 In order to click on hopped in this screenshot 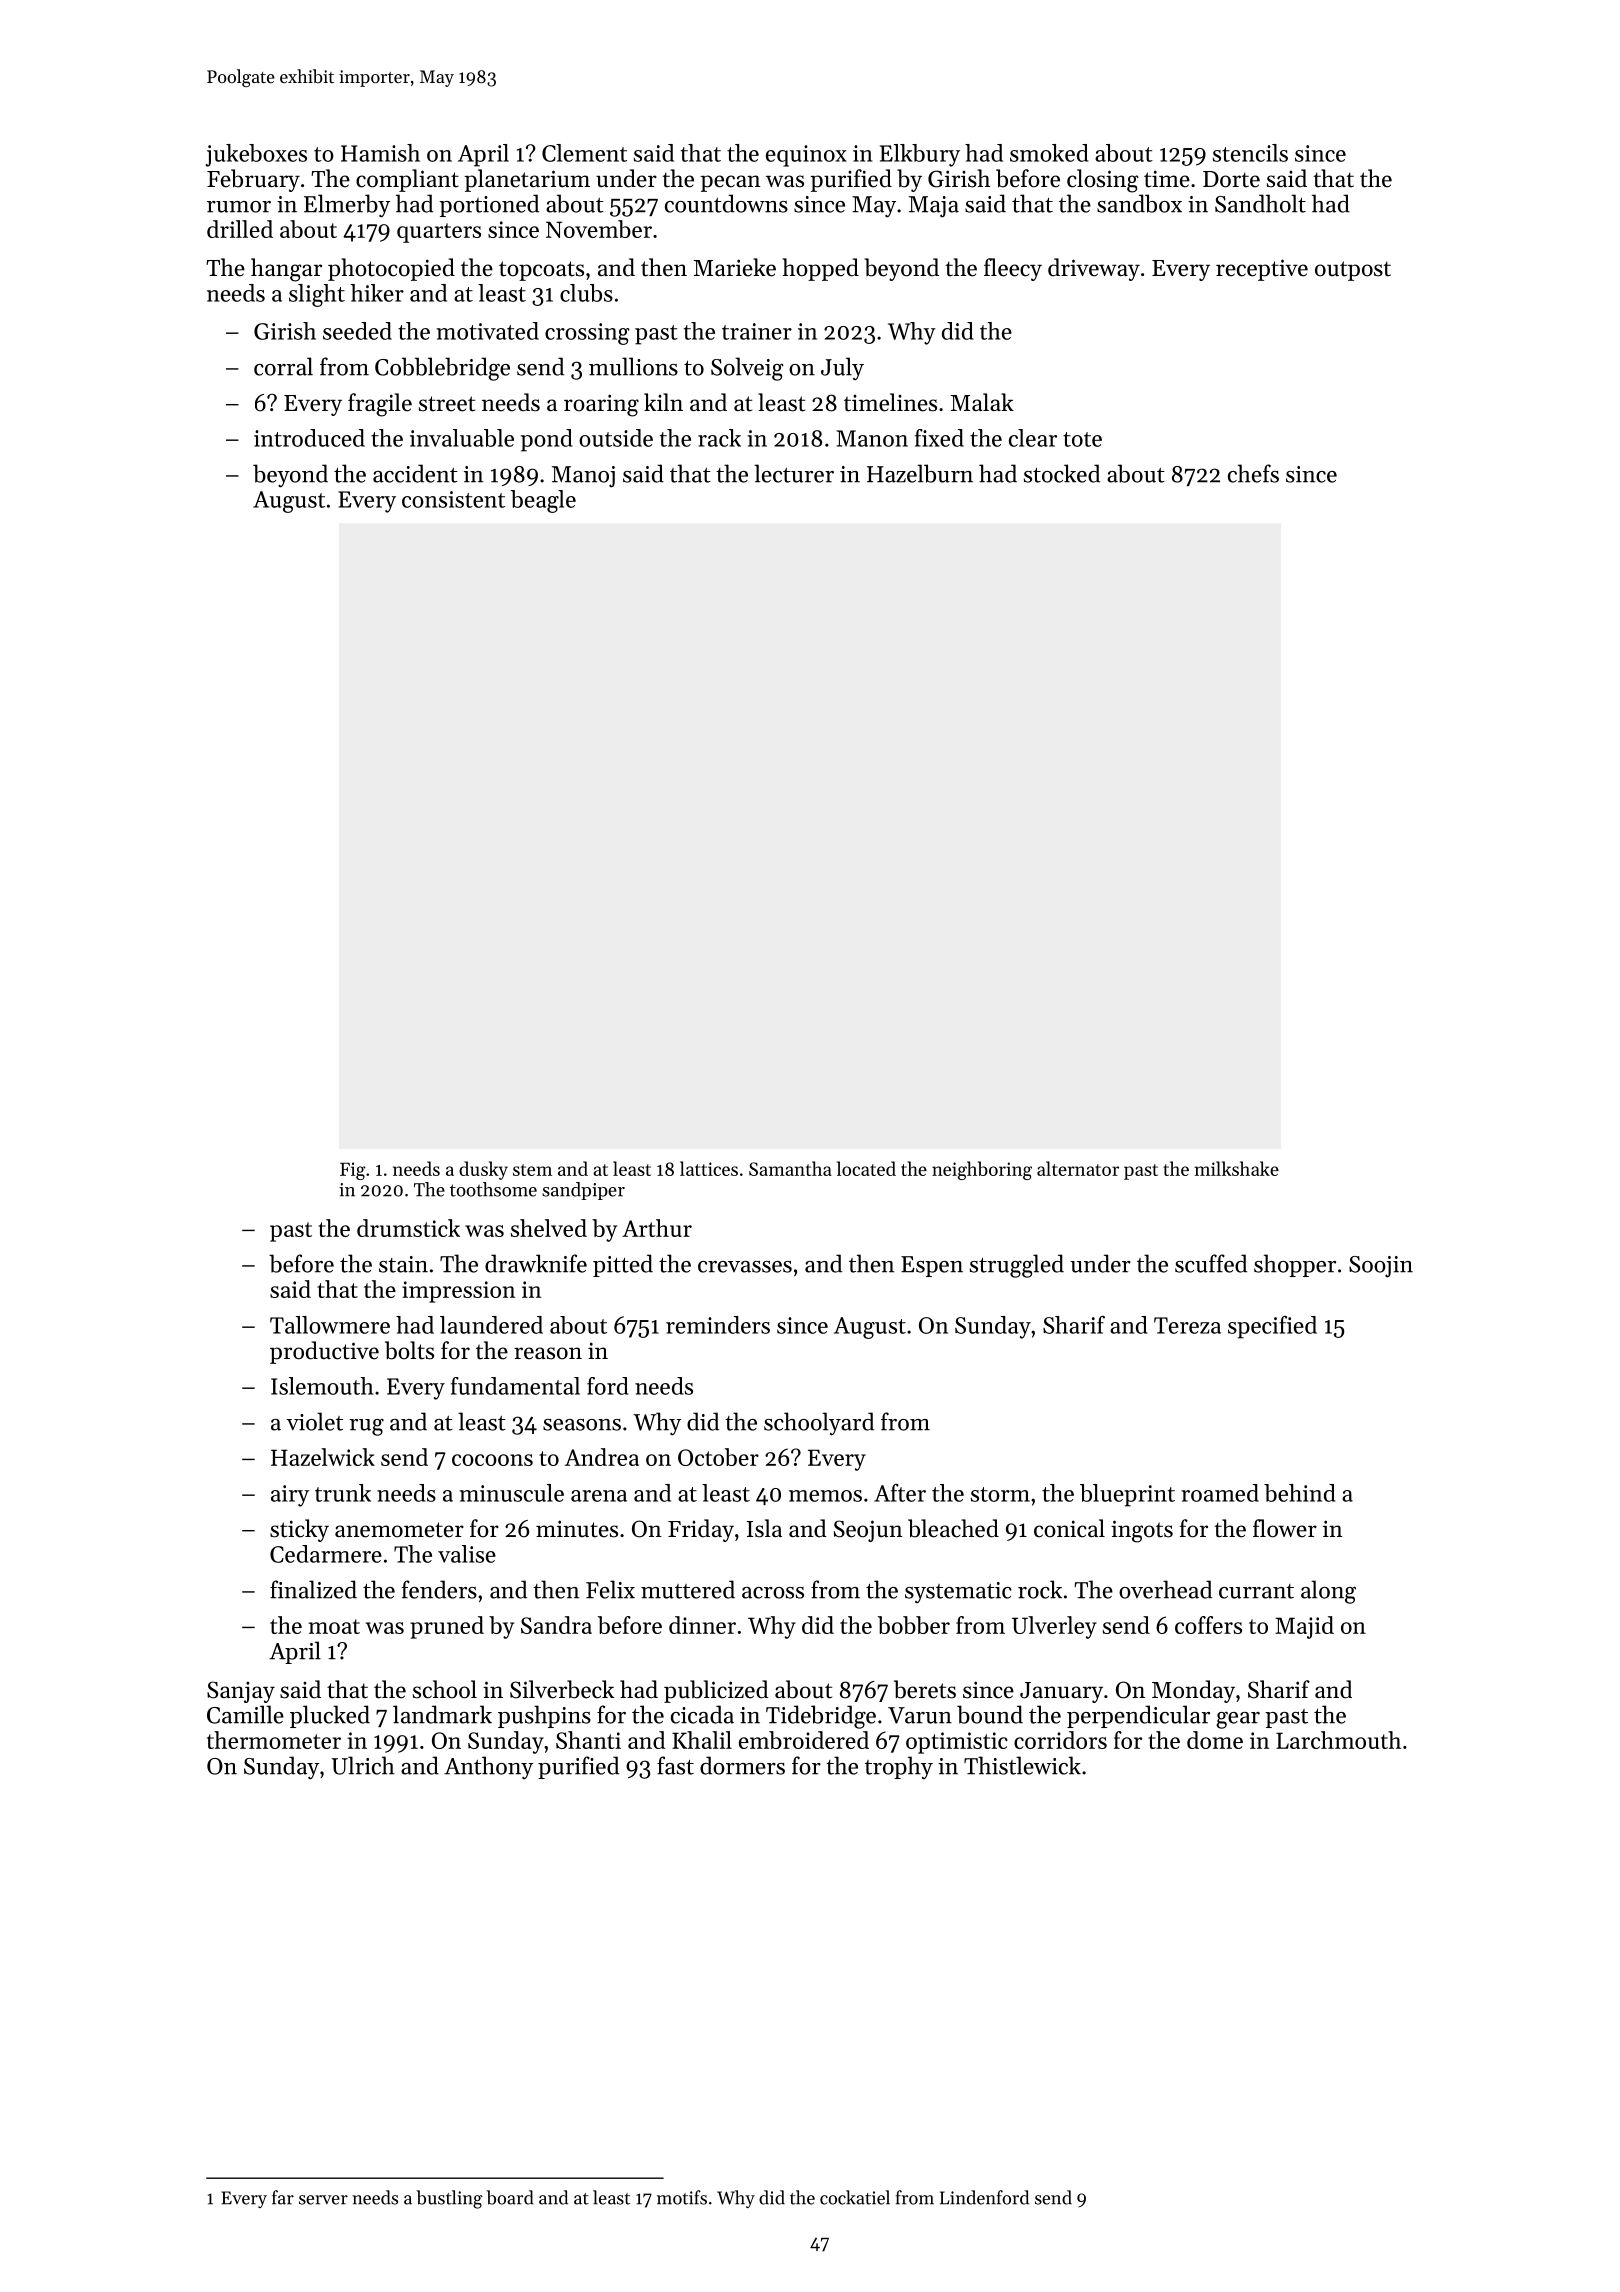, I will do `click(821, 269)`.
